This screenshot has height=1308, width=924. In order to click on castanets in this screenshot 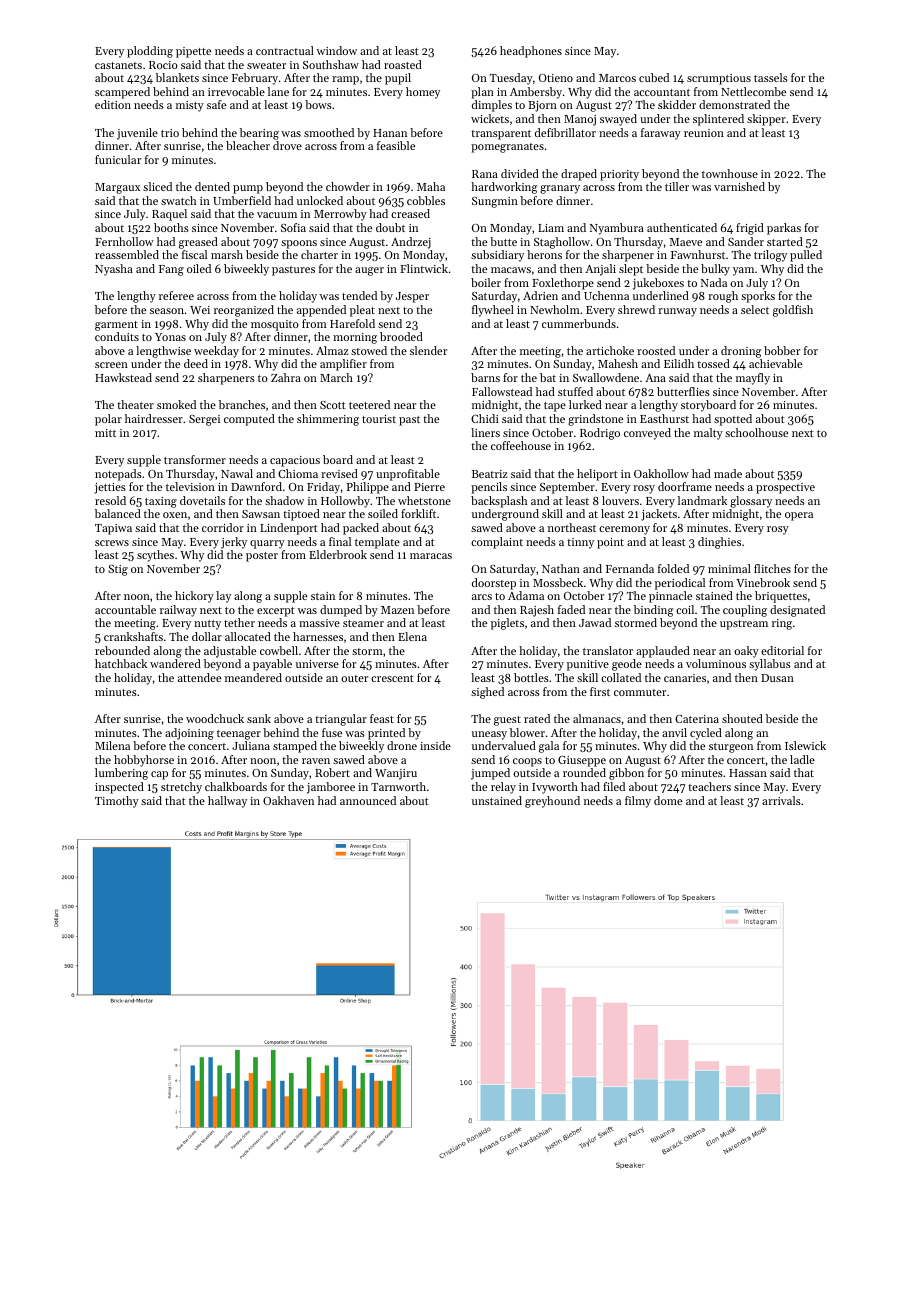, I will do `click(118, 65)`.
